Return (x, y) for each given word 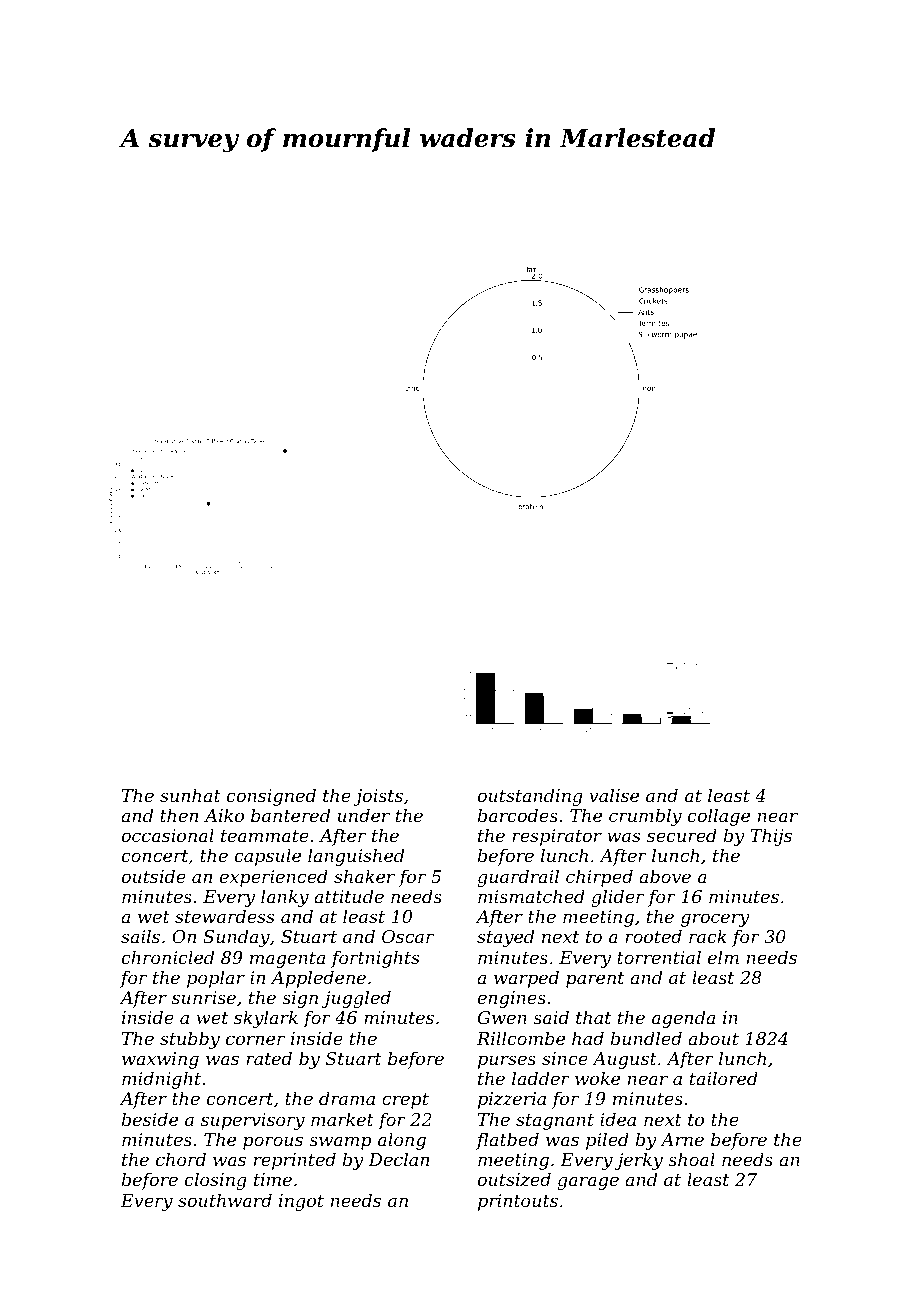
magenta (287, 960)
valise (614, 795)
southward (225, 1200)
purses (507, 1062)
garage (588, 1183)
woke (597, 1078)
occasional (168, 835)
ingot (301, 1202)
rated (269, 1058)
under (364, 815)
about (713, 1038)
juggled (356, 999)
